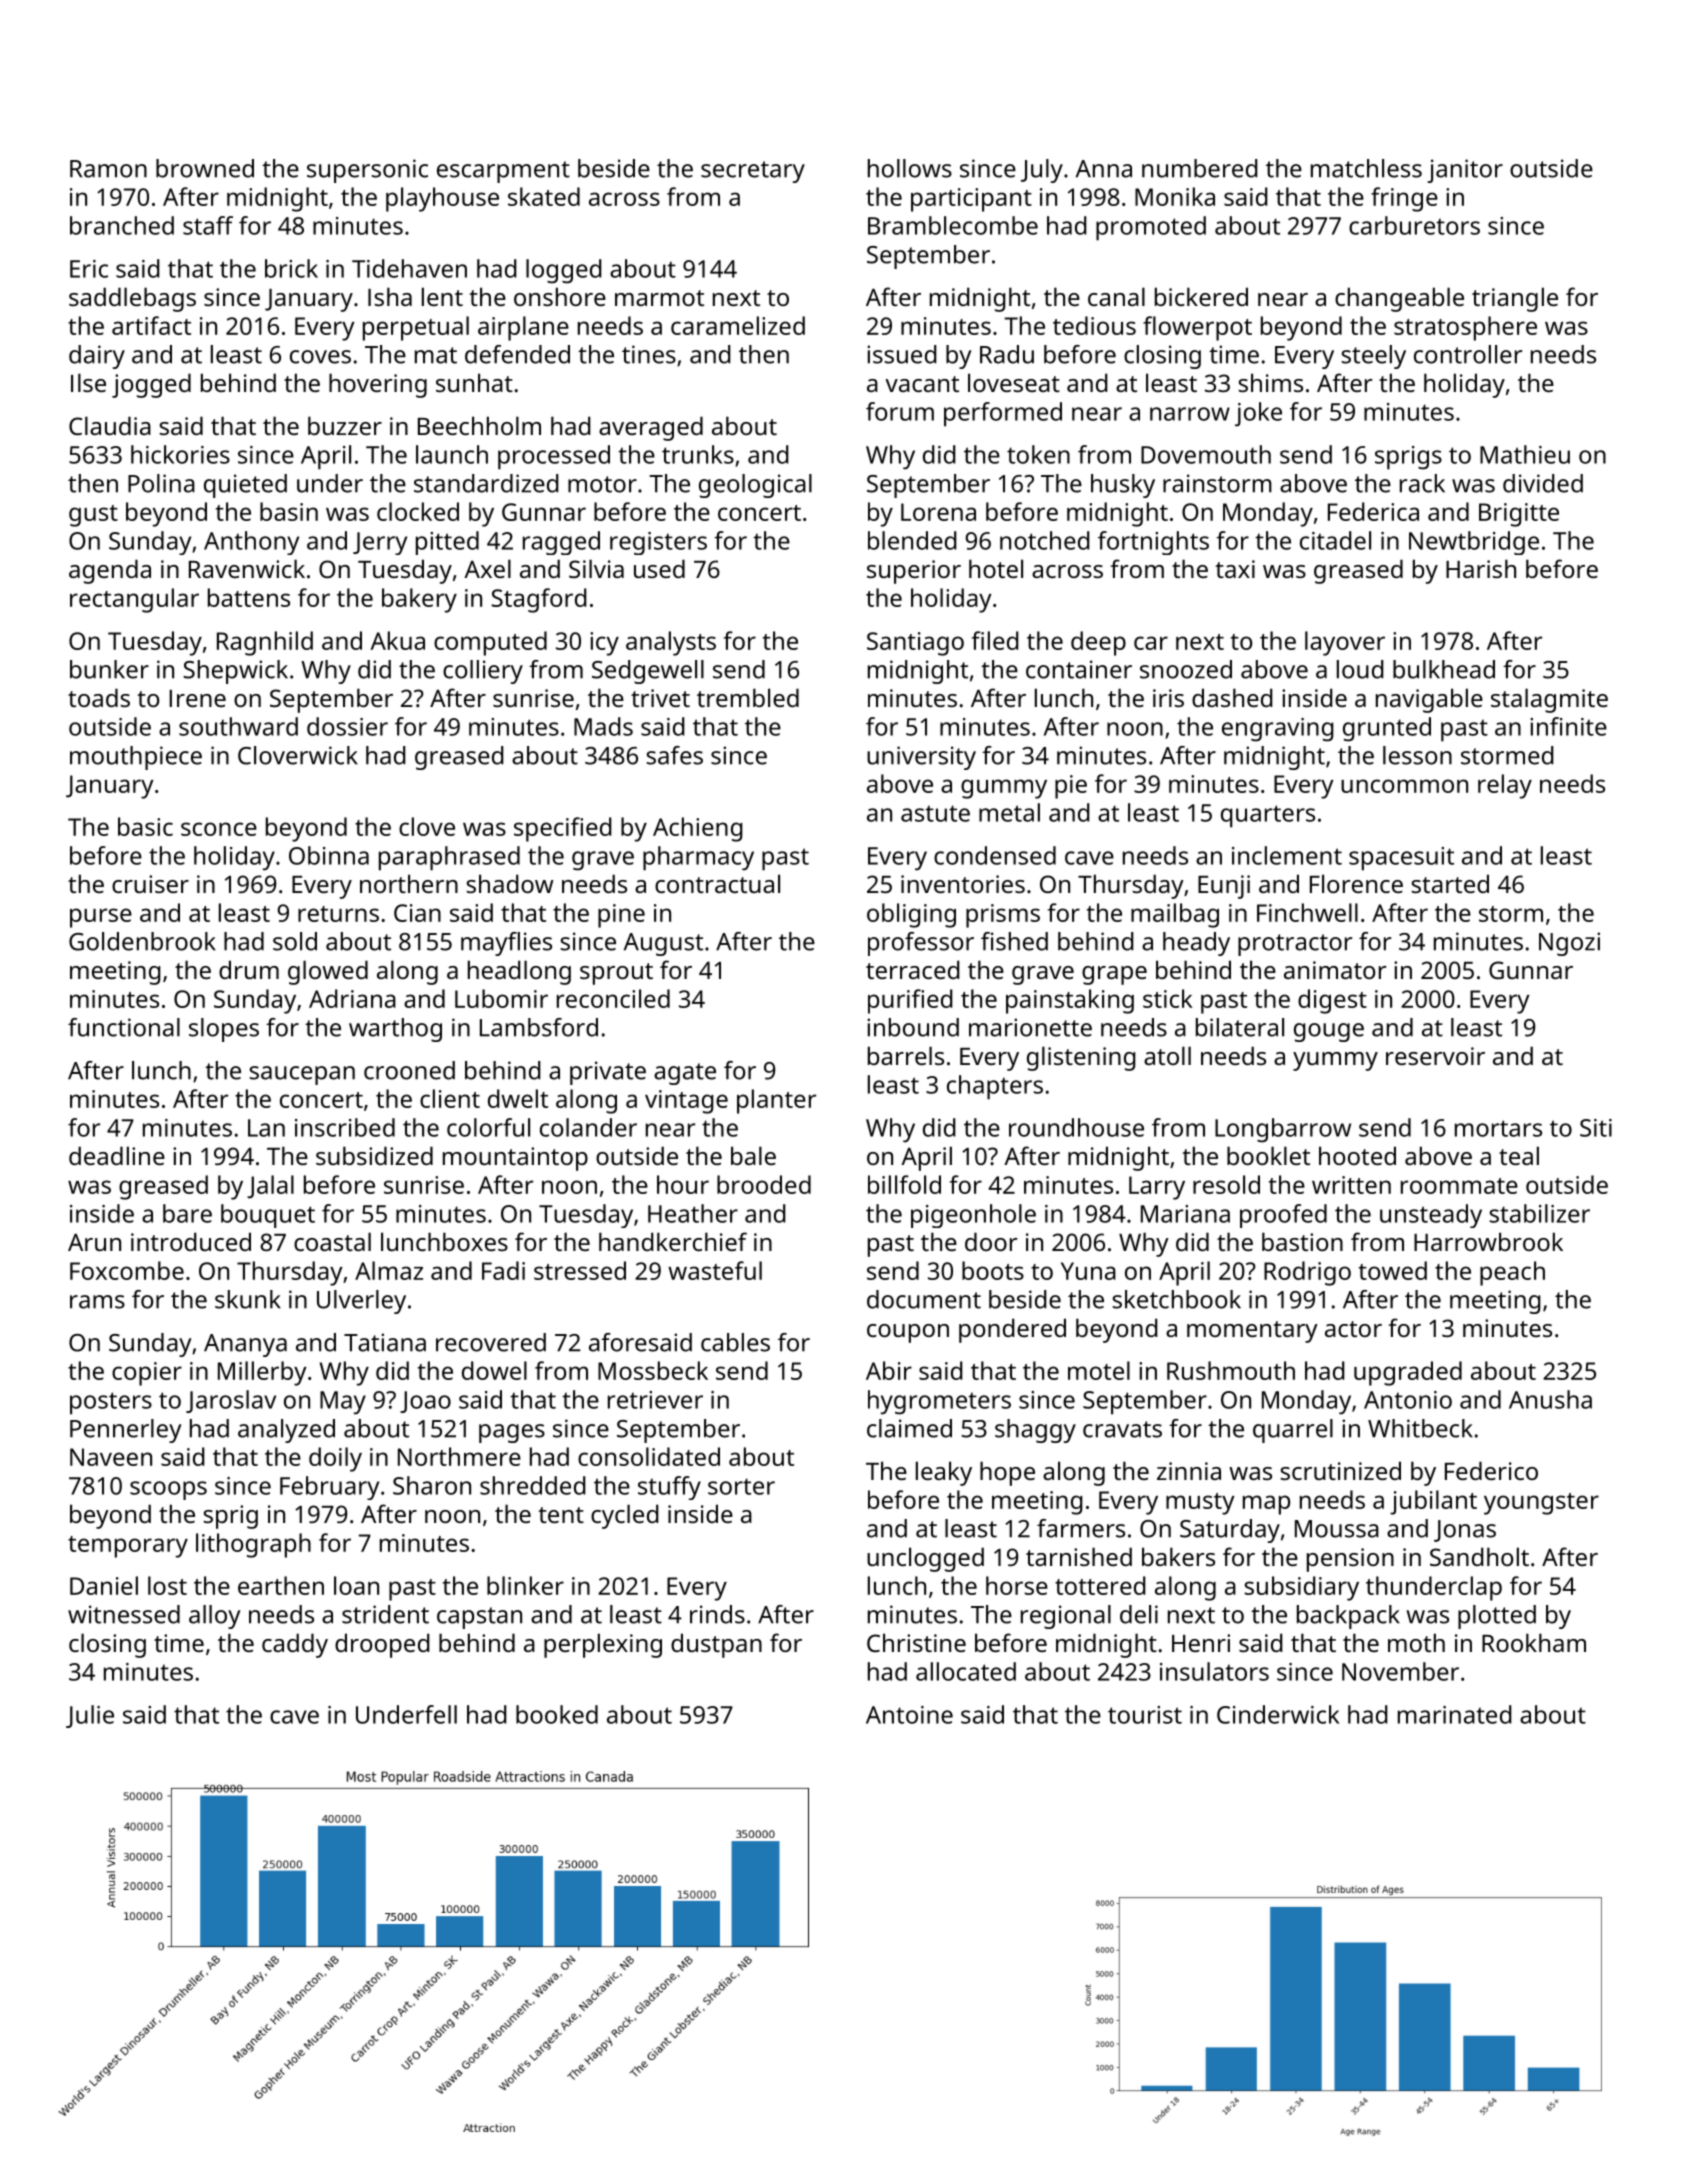  Describe the element at coordinates (187, 1213) in the document. I see `bare` at that location.
